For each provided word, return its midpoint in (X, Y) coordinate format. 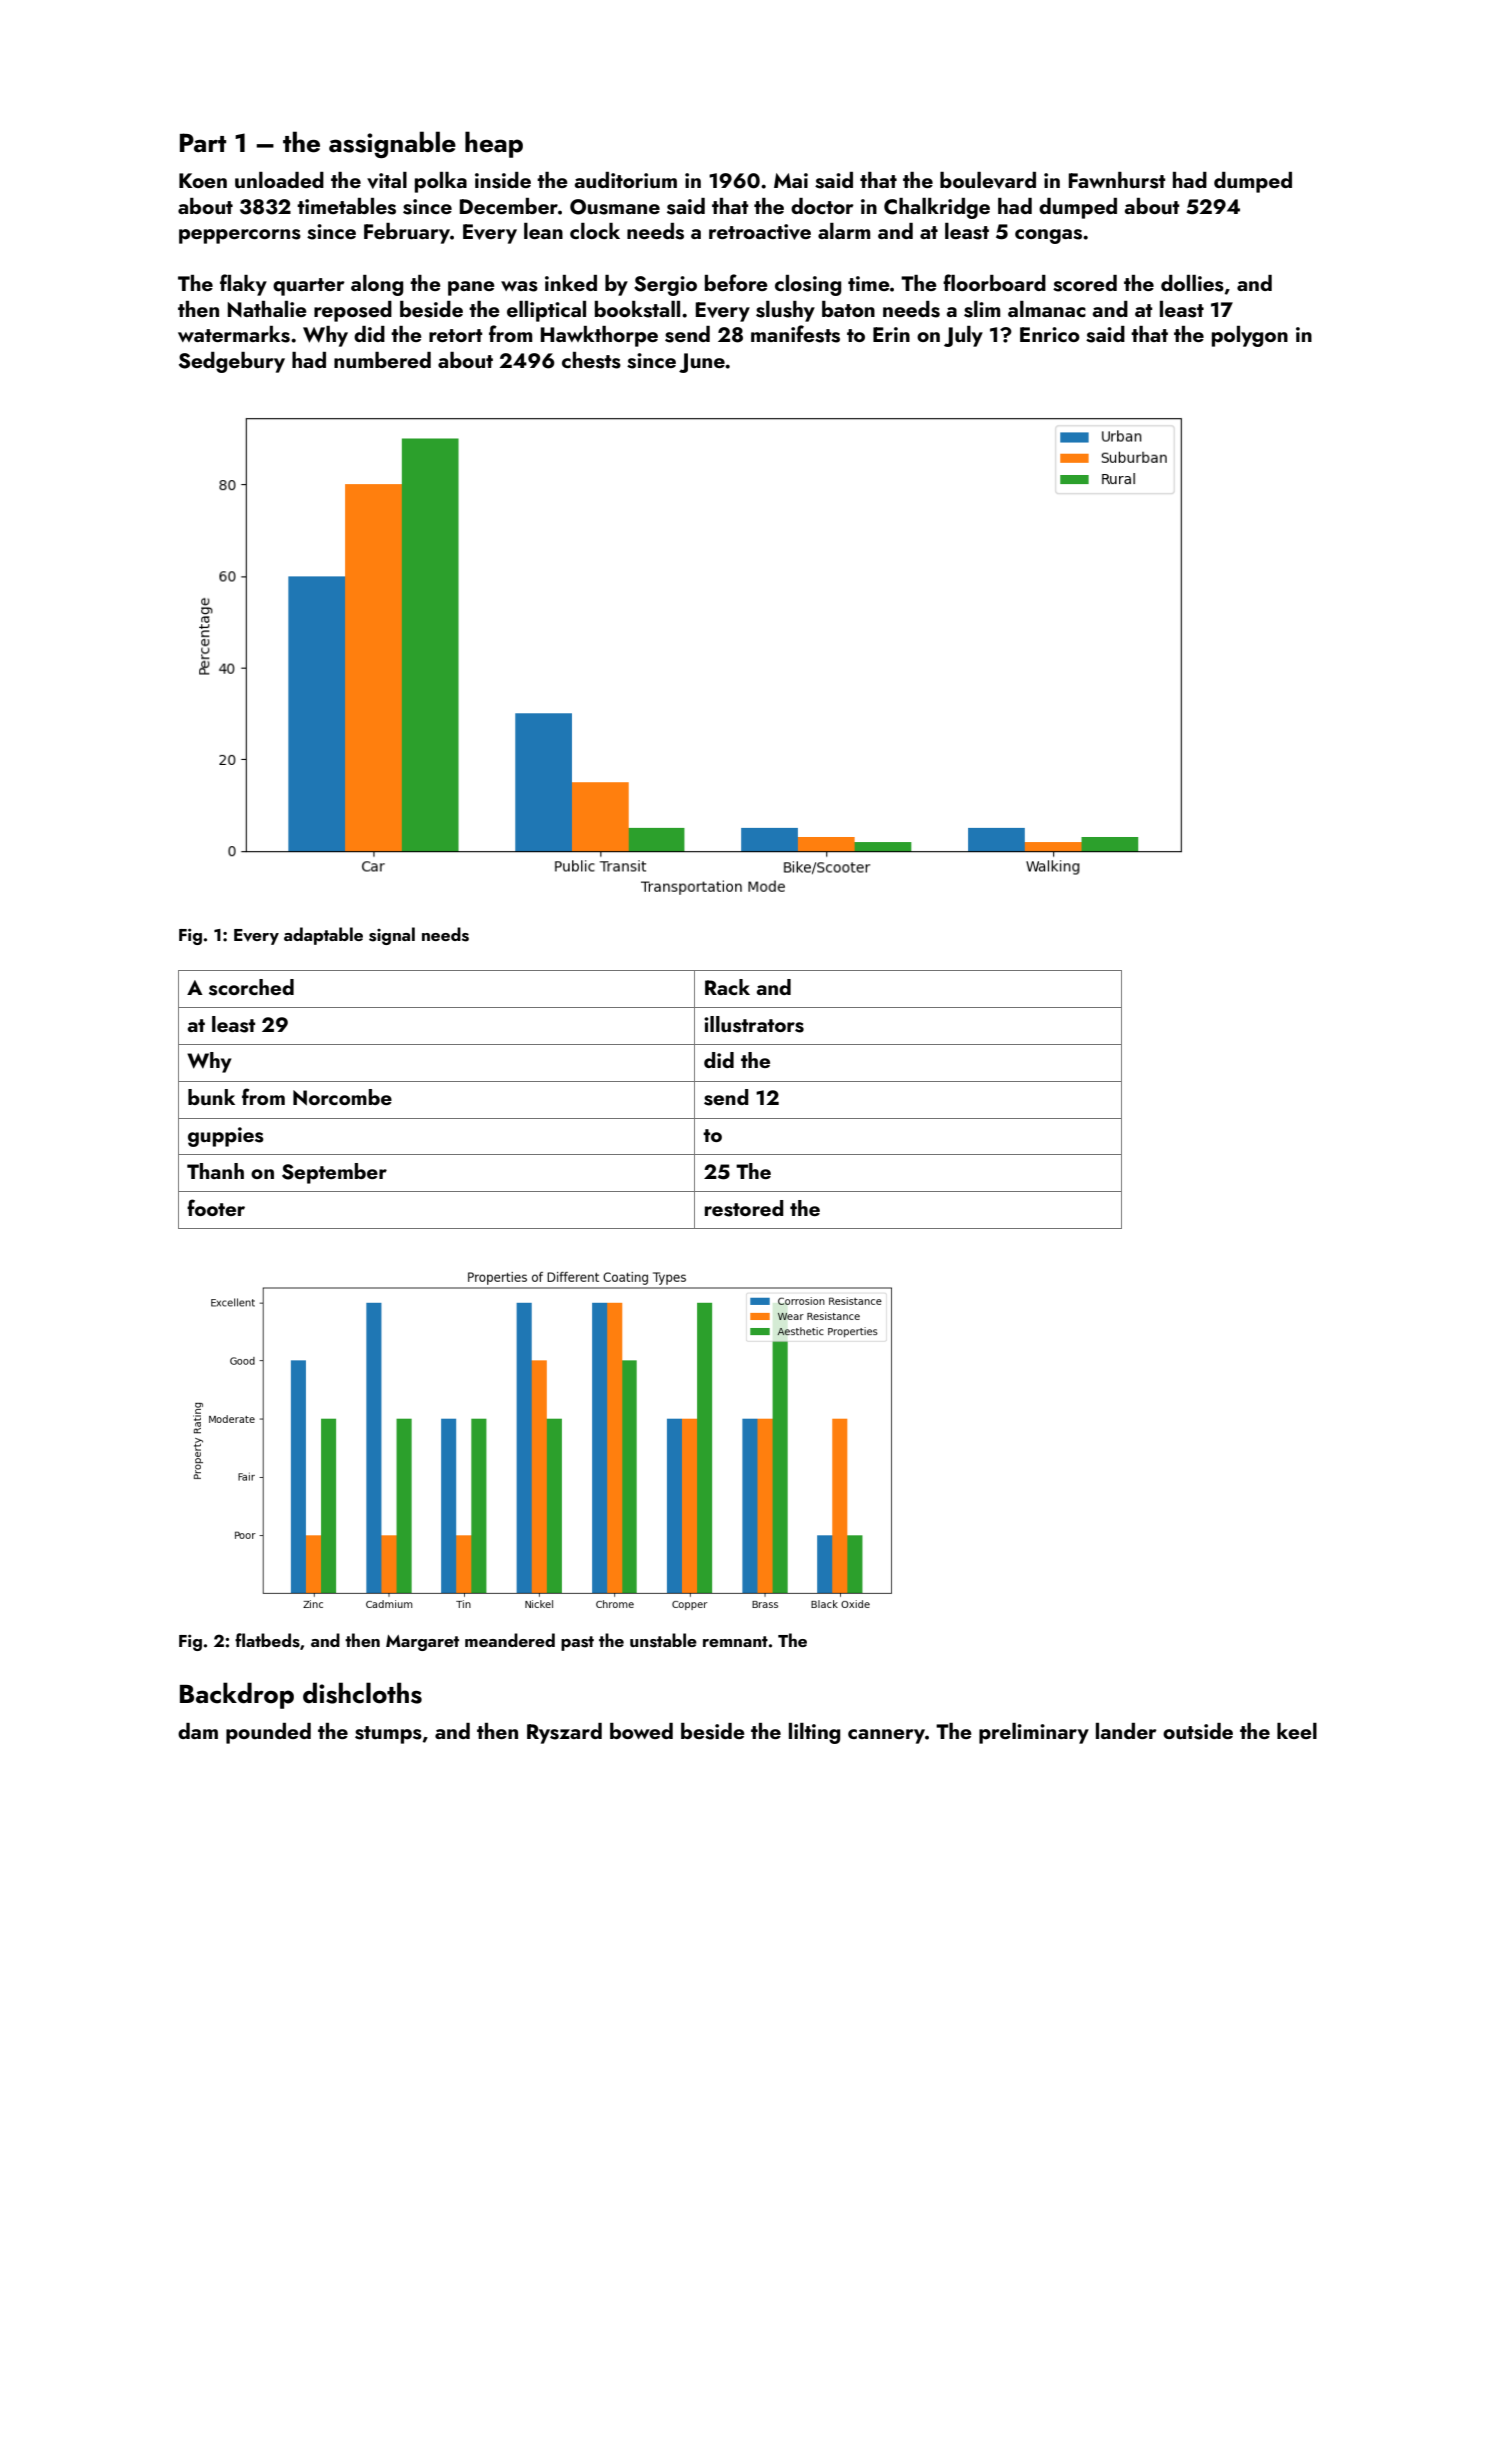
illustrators (754, 1024)
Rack (727, 987)
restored (744, 1208)
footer (216, 1207)
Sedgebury (232, 362)
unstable (663, 1640)
